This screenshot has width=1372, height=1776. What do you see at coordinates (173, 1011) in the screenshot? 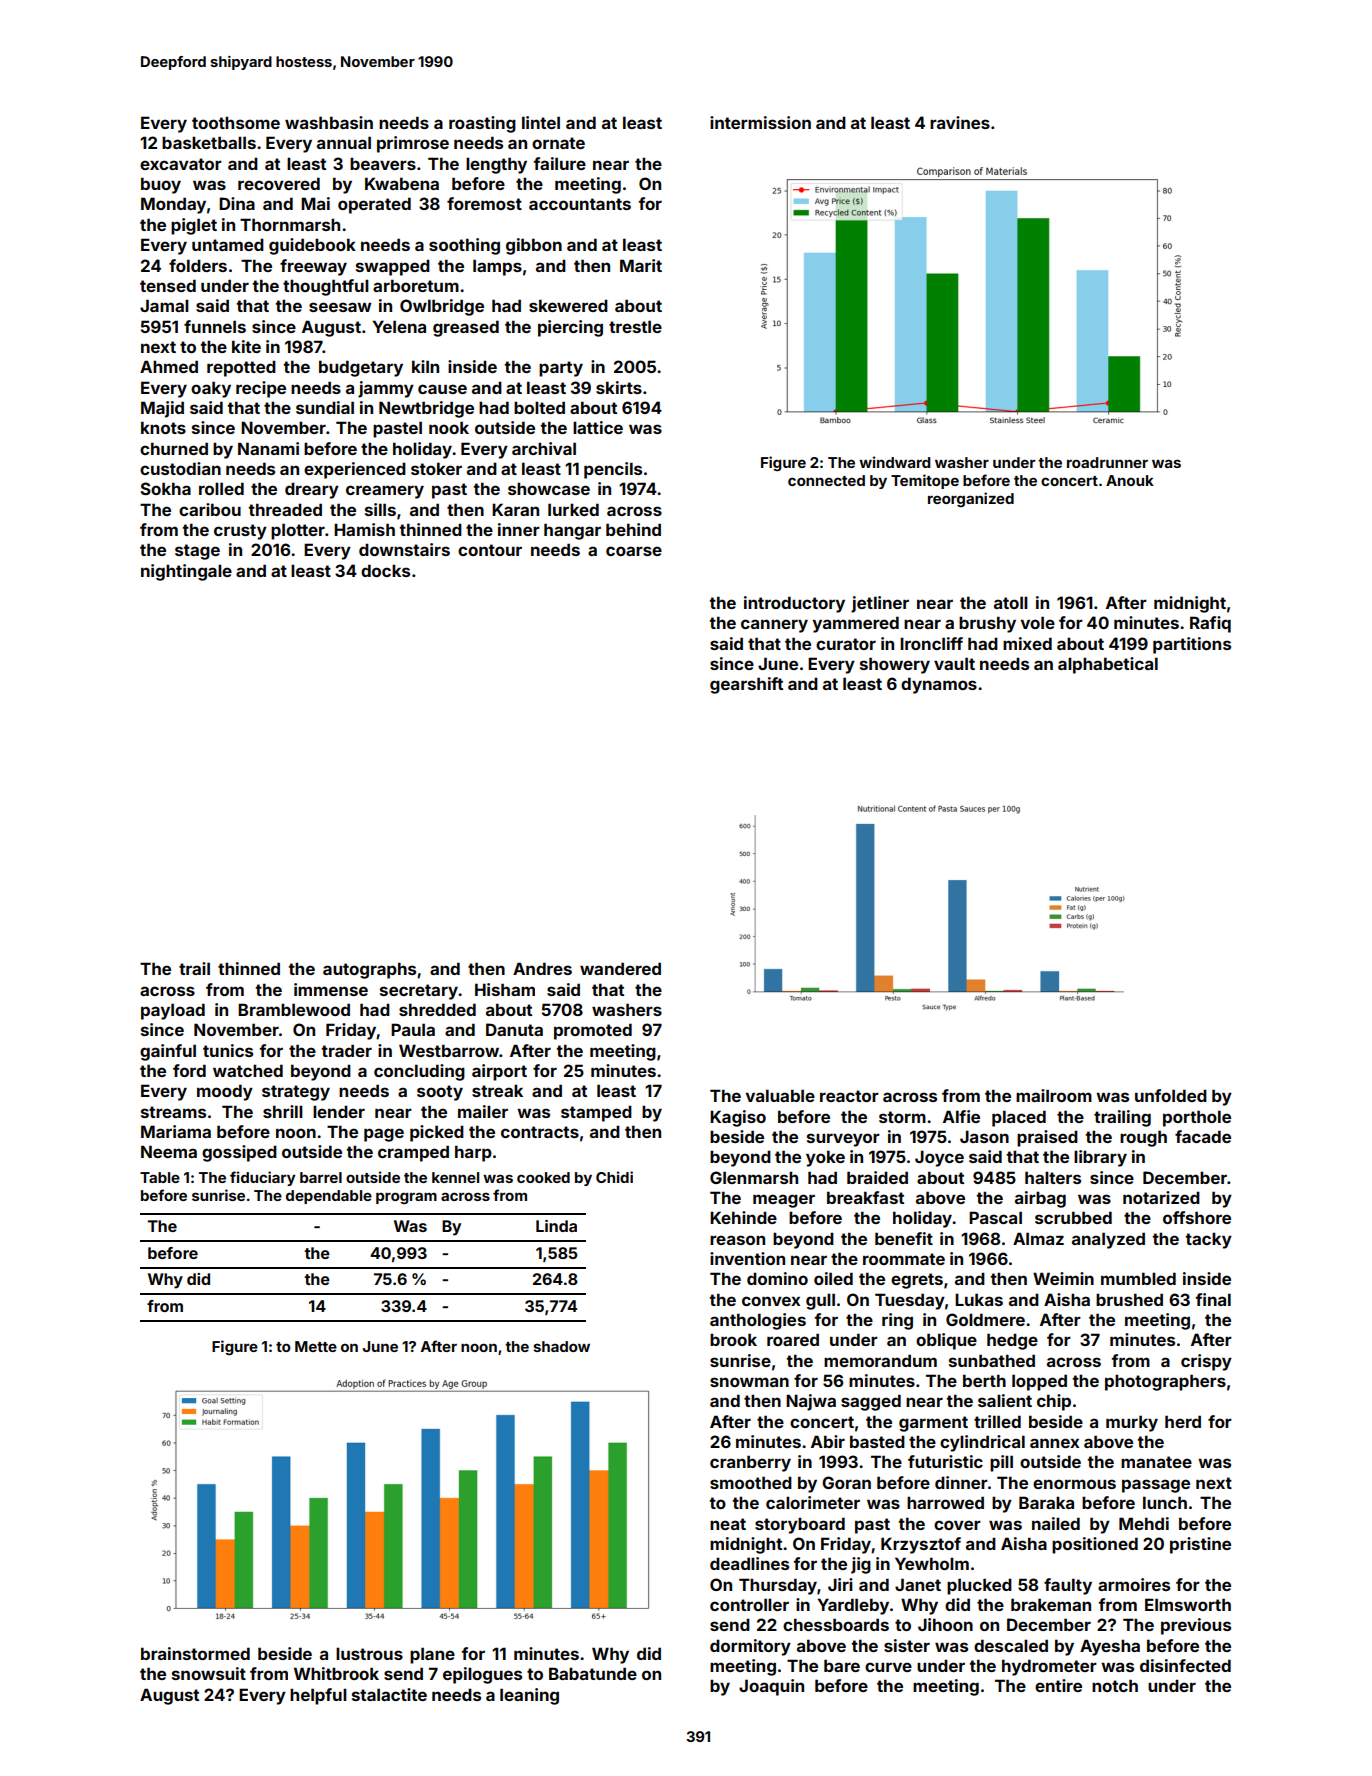
I see `payload` at bounding box center [173, 1011].
